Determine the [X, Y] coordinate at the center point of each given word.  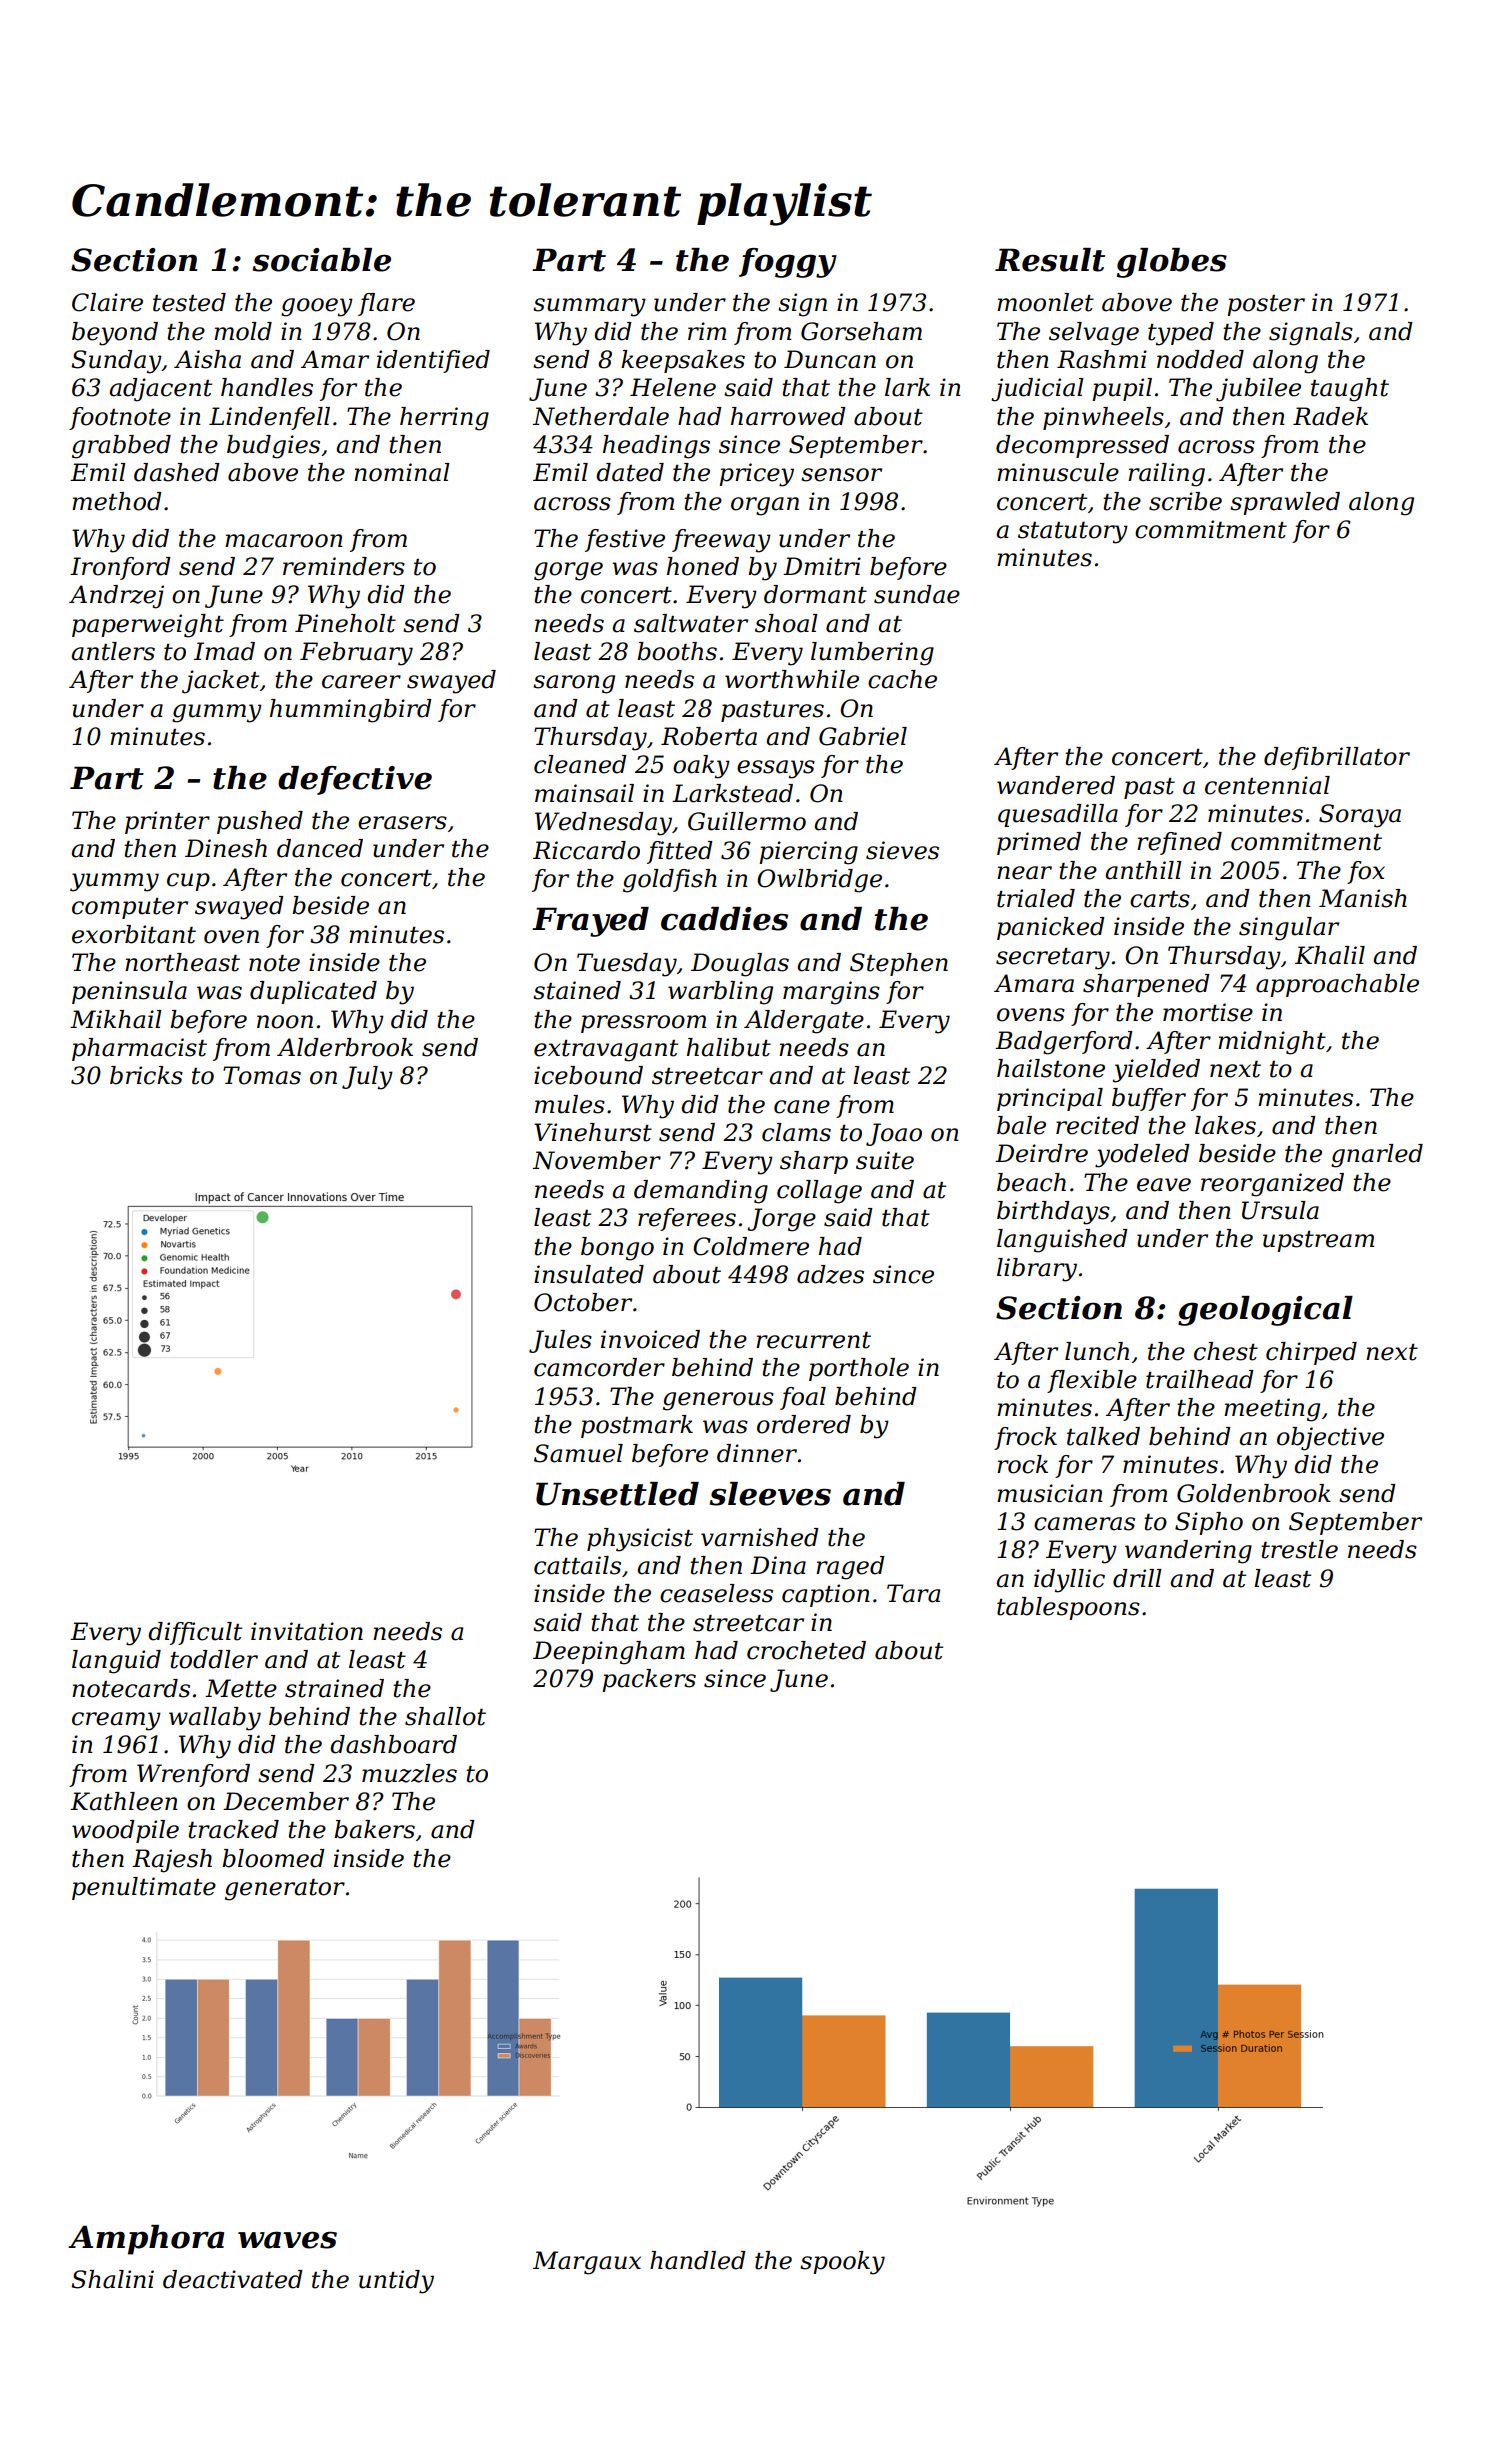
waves [287, 2240]
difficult [195, 1633]
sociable [322, 260]
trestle [1299, 1549]
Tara [913, 1593]
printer [167, 822]
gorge [568, 571]
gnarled [1377, 1156]
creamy [116, 1721]
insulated [589, 1274]
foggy [788, 263]
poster [1266, 305]
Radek [1330, 416]
